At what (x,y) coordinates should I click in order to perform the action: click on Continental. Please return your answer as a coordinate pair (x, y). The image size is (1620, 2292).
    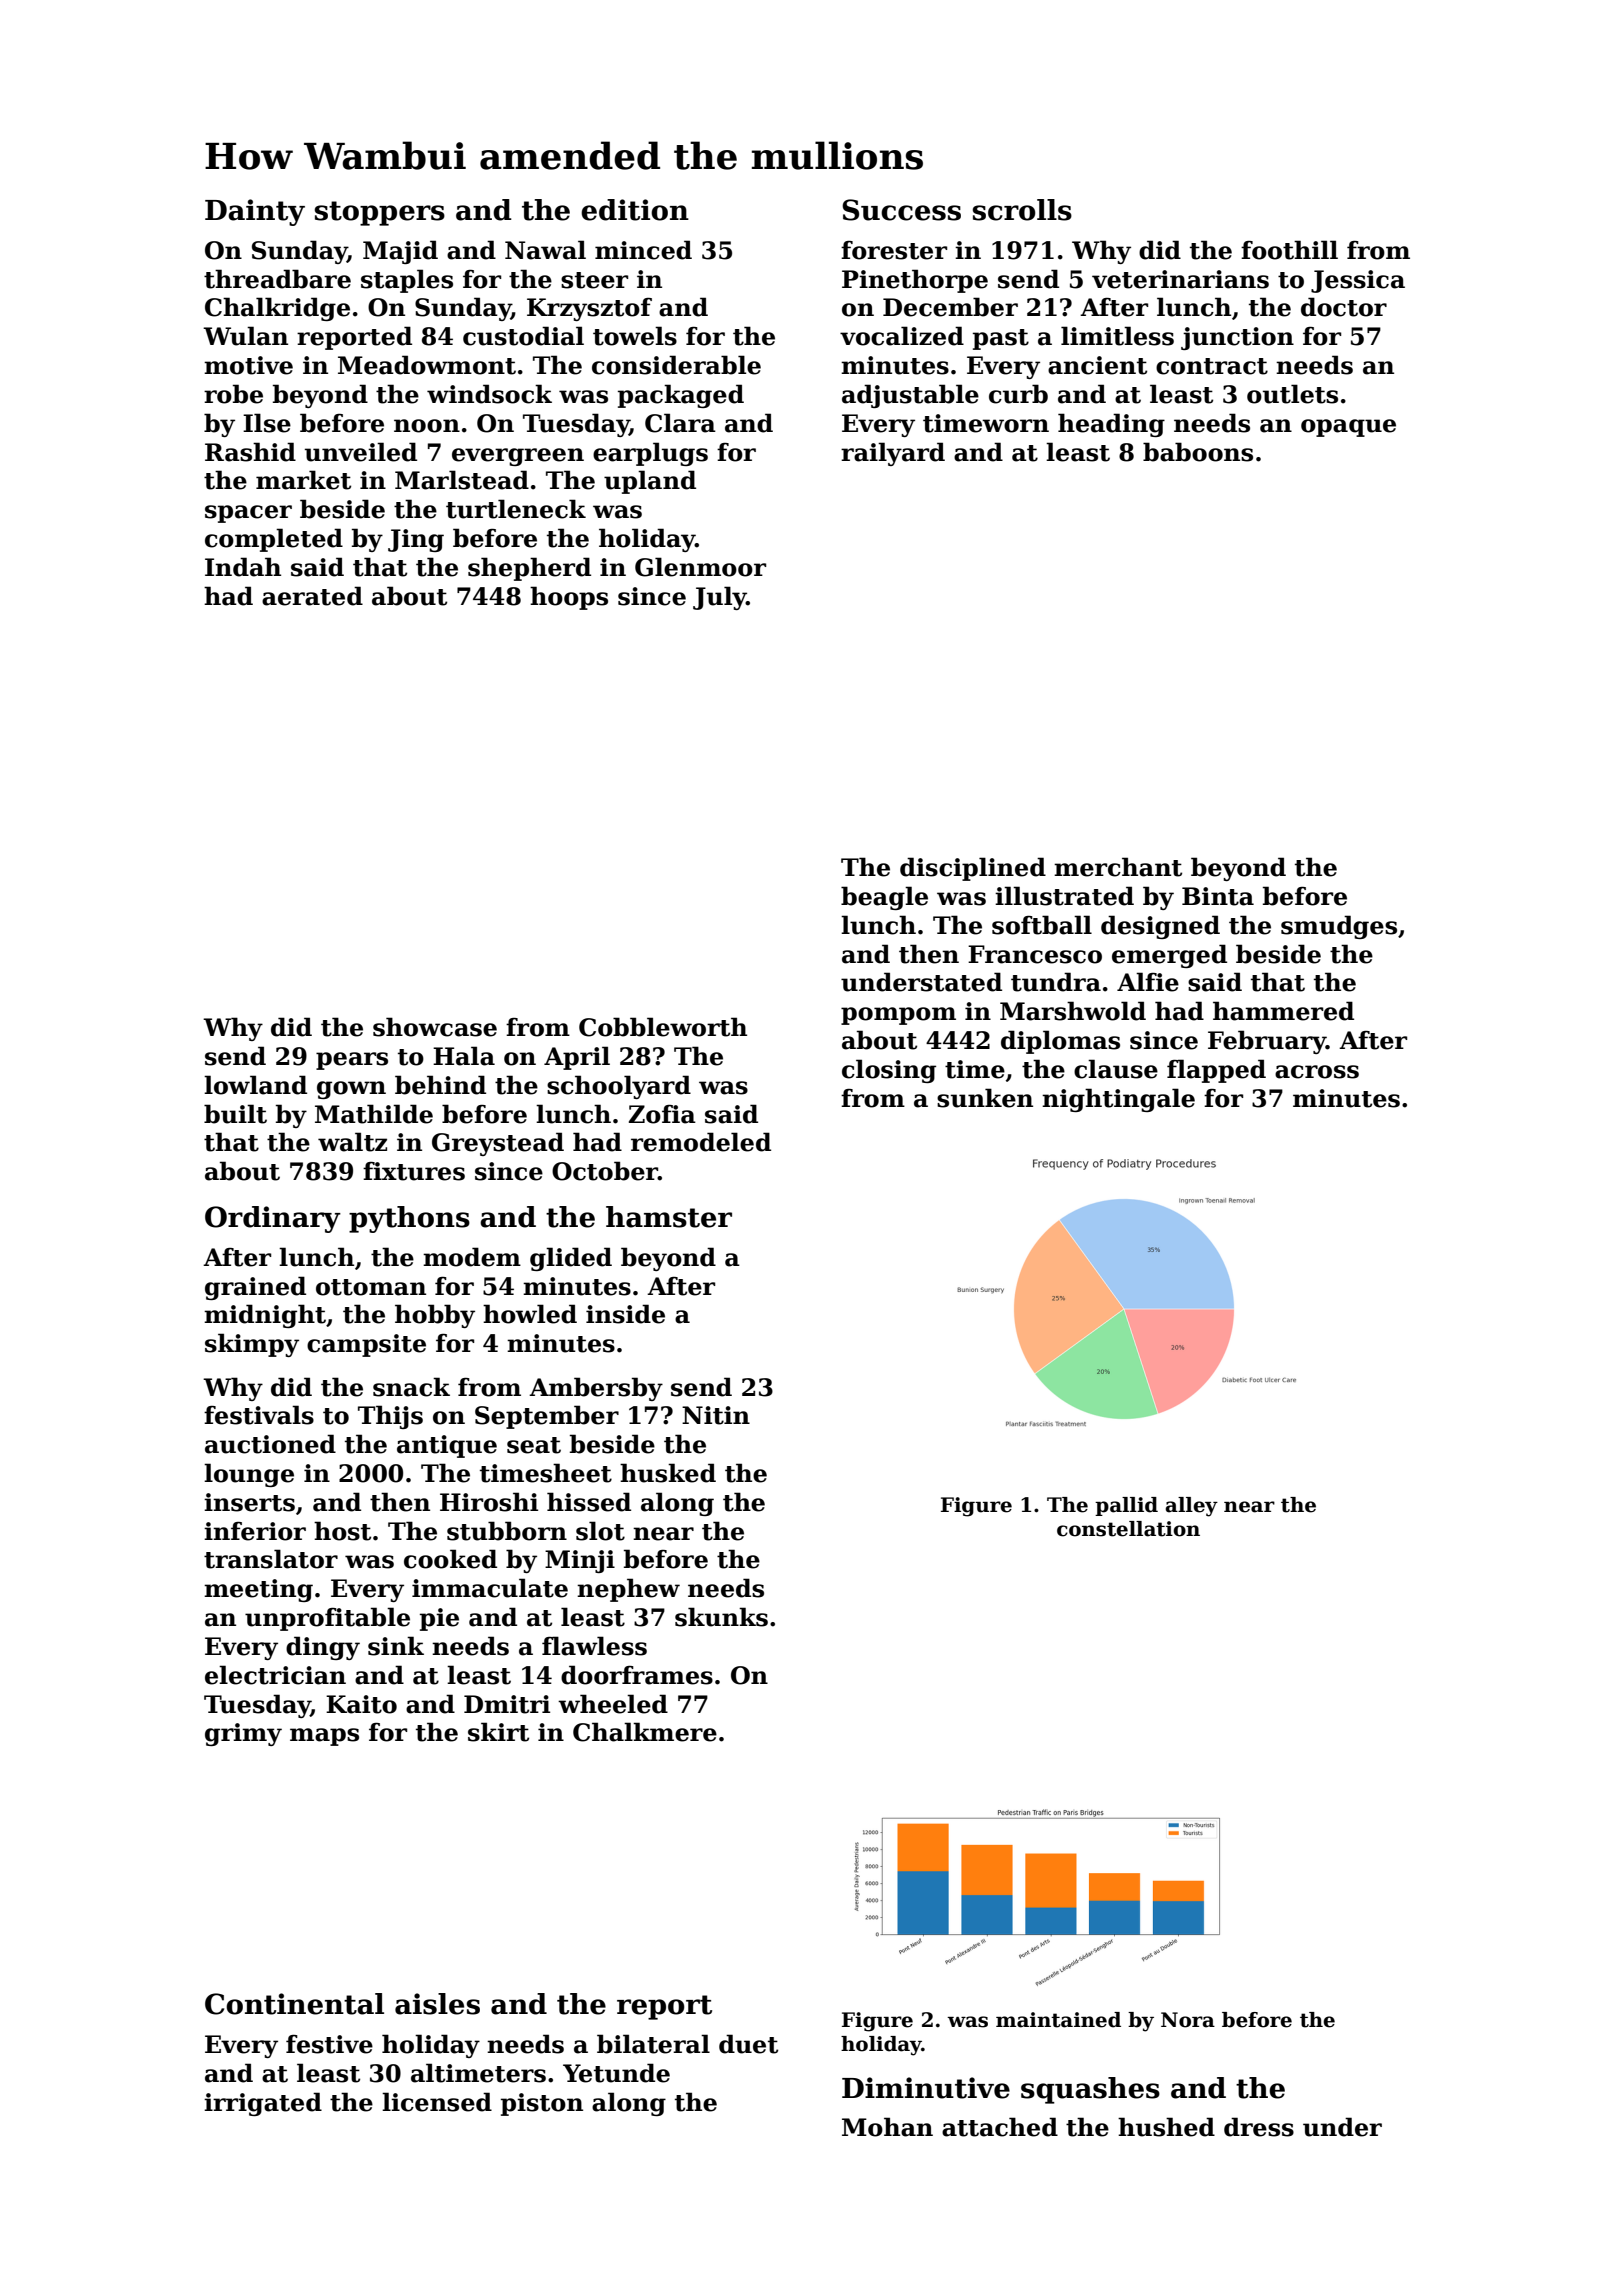
    Looking at the image, I should click on (294, 2004).
